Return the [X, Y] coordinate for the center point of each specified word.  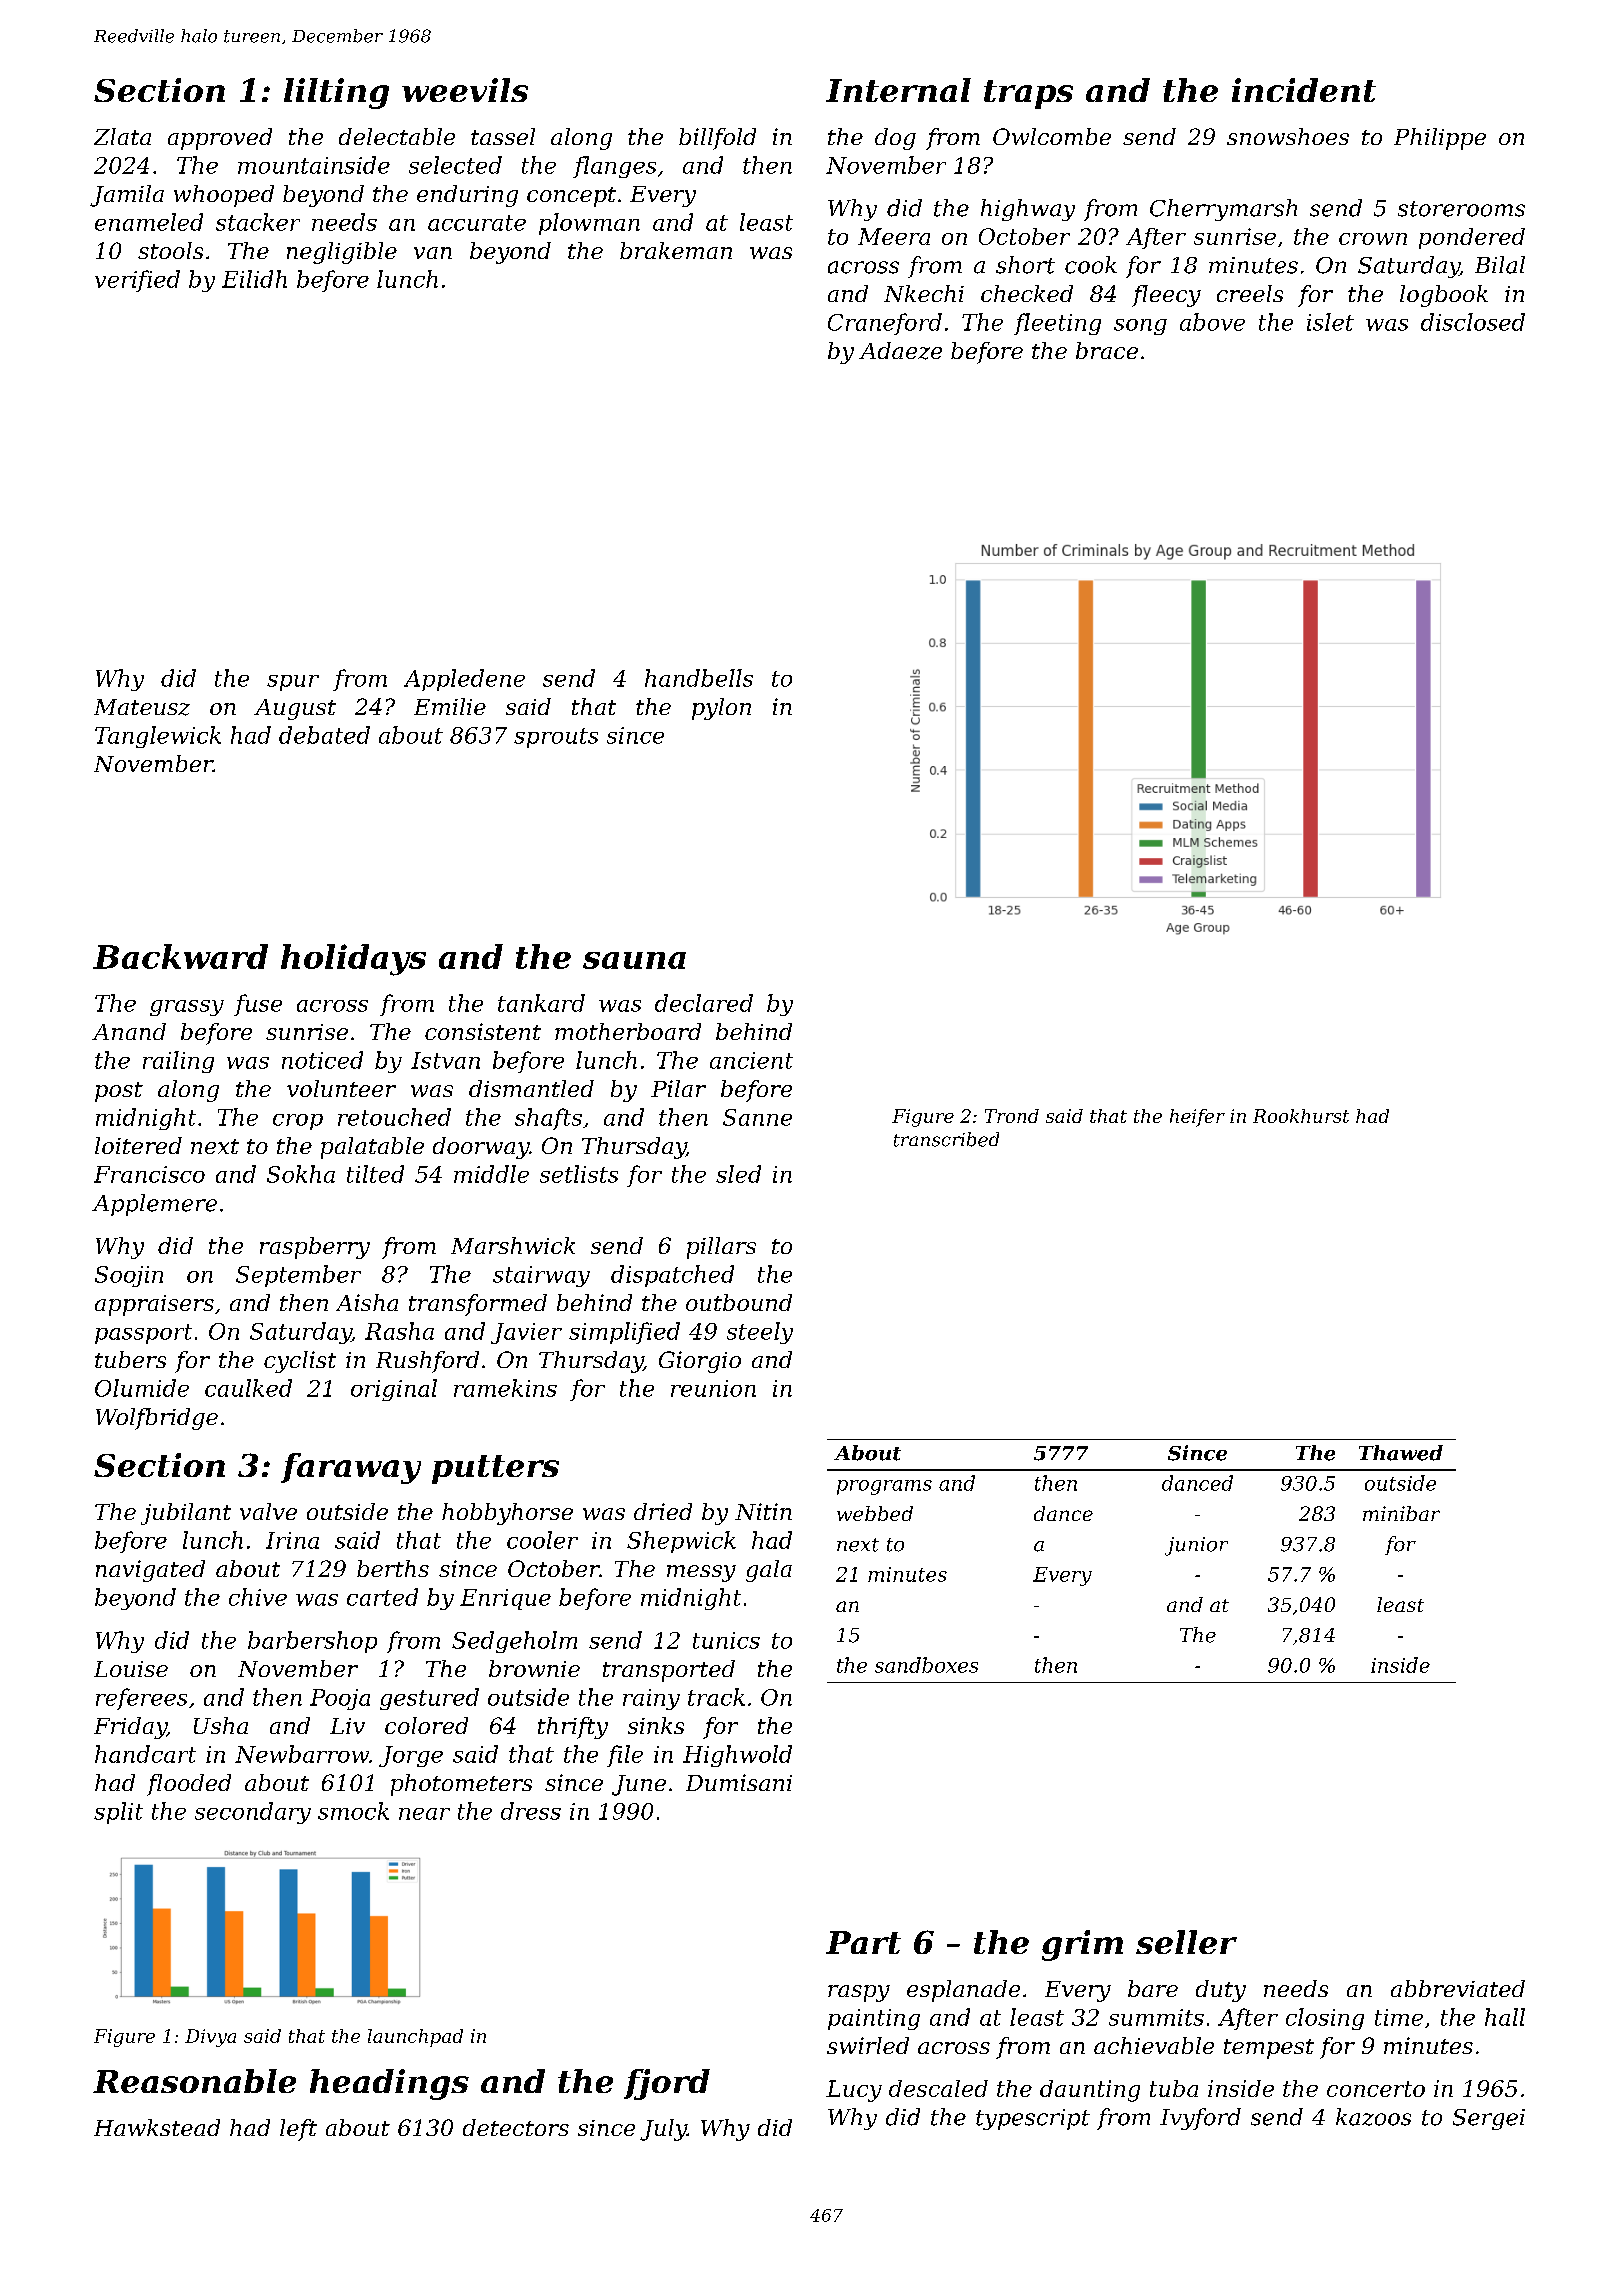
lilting [336, 93]
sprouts [556, 738]
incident [1304, 90]
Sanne [757, 1117]
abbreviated [1458, 1988]
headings [389, 2084]
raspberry [315, 1248]
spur [293, 683]
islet [1330, 322]
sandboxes [926, 1665]
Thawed [1401, 1453]
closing [1325, 2019]
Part [863, 1942]
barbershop [312, 1642]
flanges [614, 167]
